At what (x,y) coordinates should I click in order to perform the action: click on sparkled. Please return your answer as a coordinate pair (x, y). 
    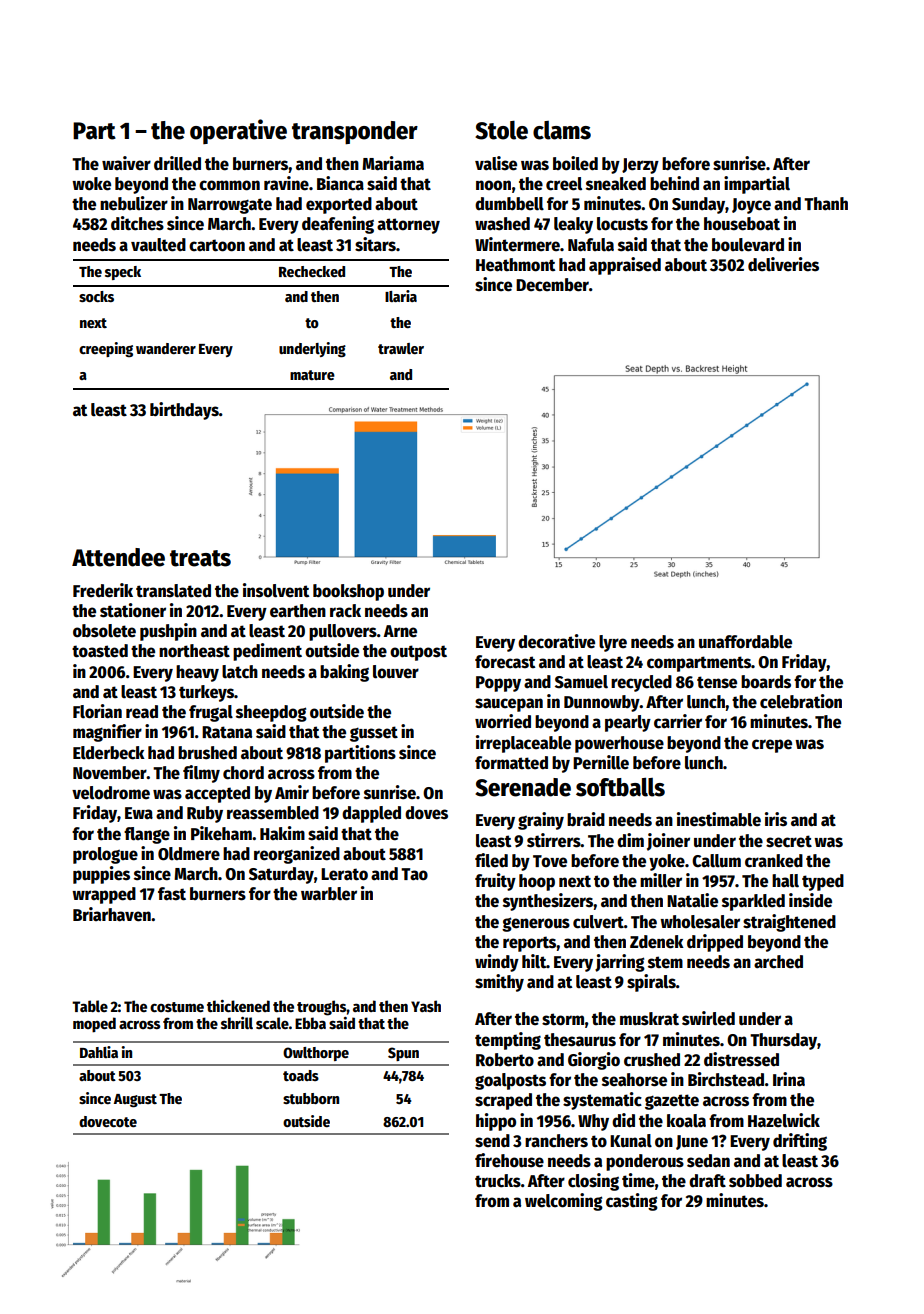
    Looking at the image, I should click on (753, 902).
